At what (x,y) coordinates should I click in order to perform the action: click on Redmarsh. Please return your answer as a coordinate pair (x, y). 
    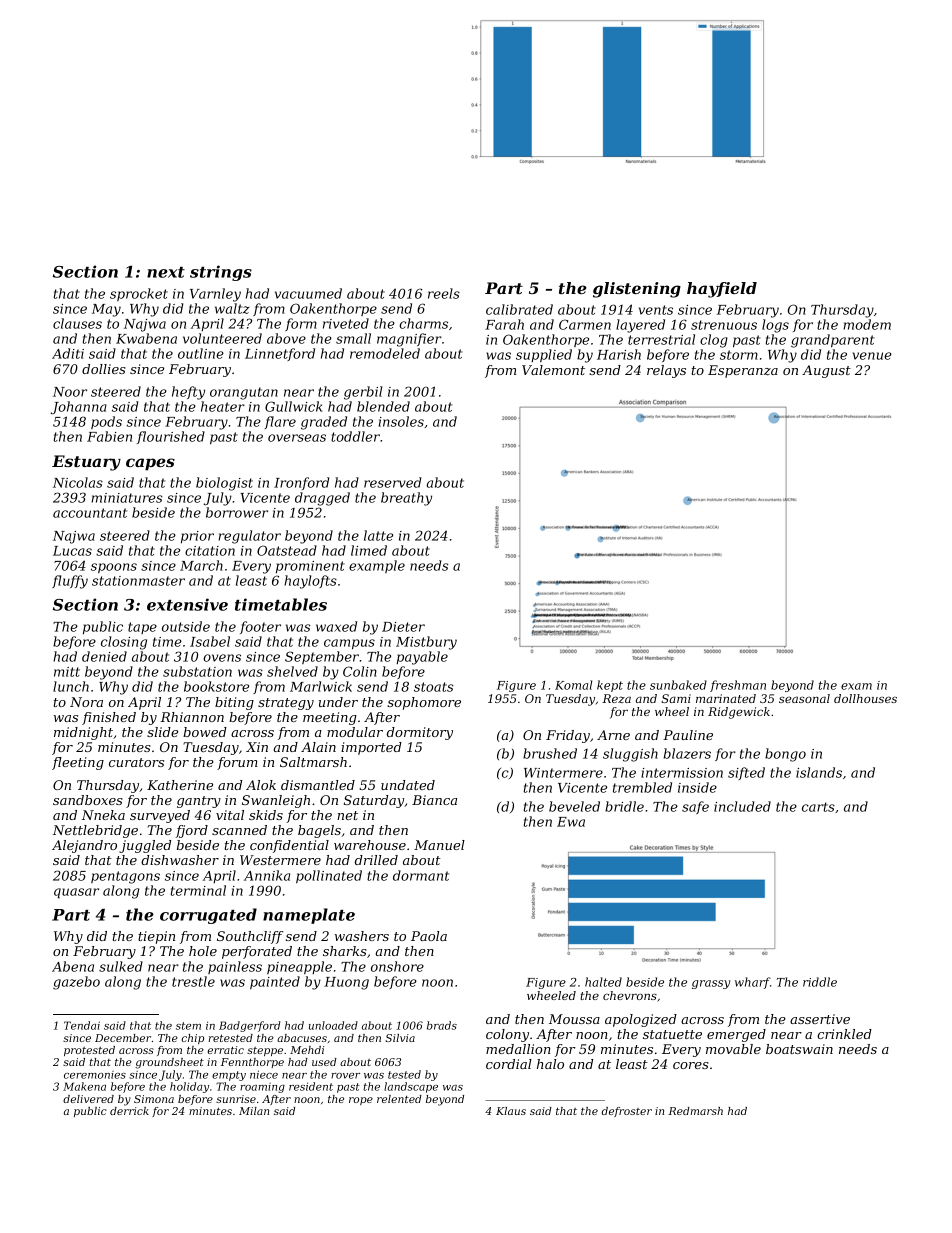
    Looking at the image, I should click on (695, 1111).
